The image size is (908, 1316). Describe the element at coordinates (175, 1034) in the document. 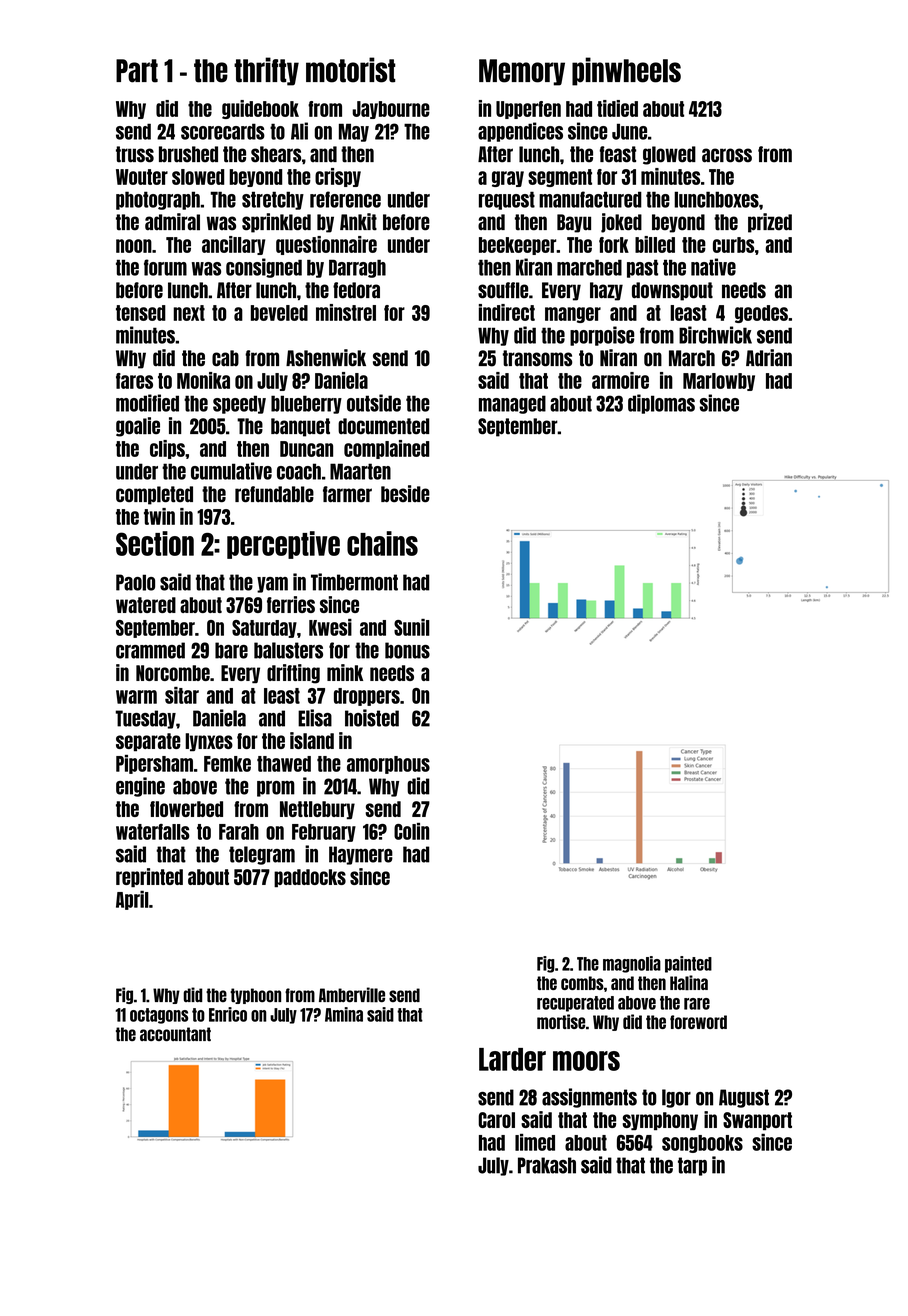

I see `accountant` at that location.
